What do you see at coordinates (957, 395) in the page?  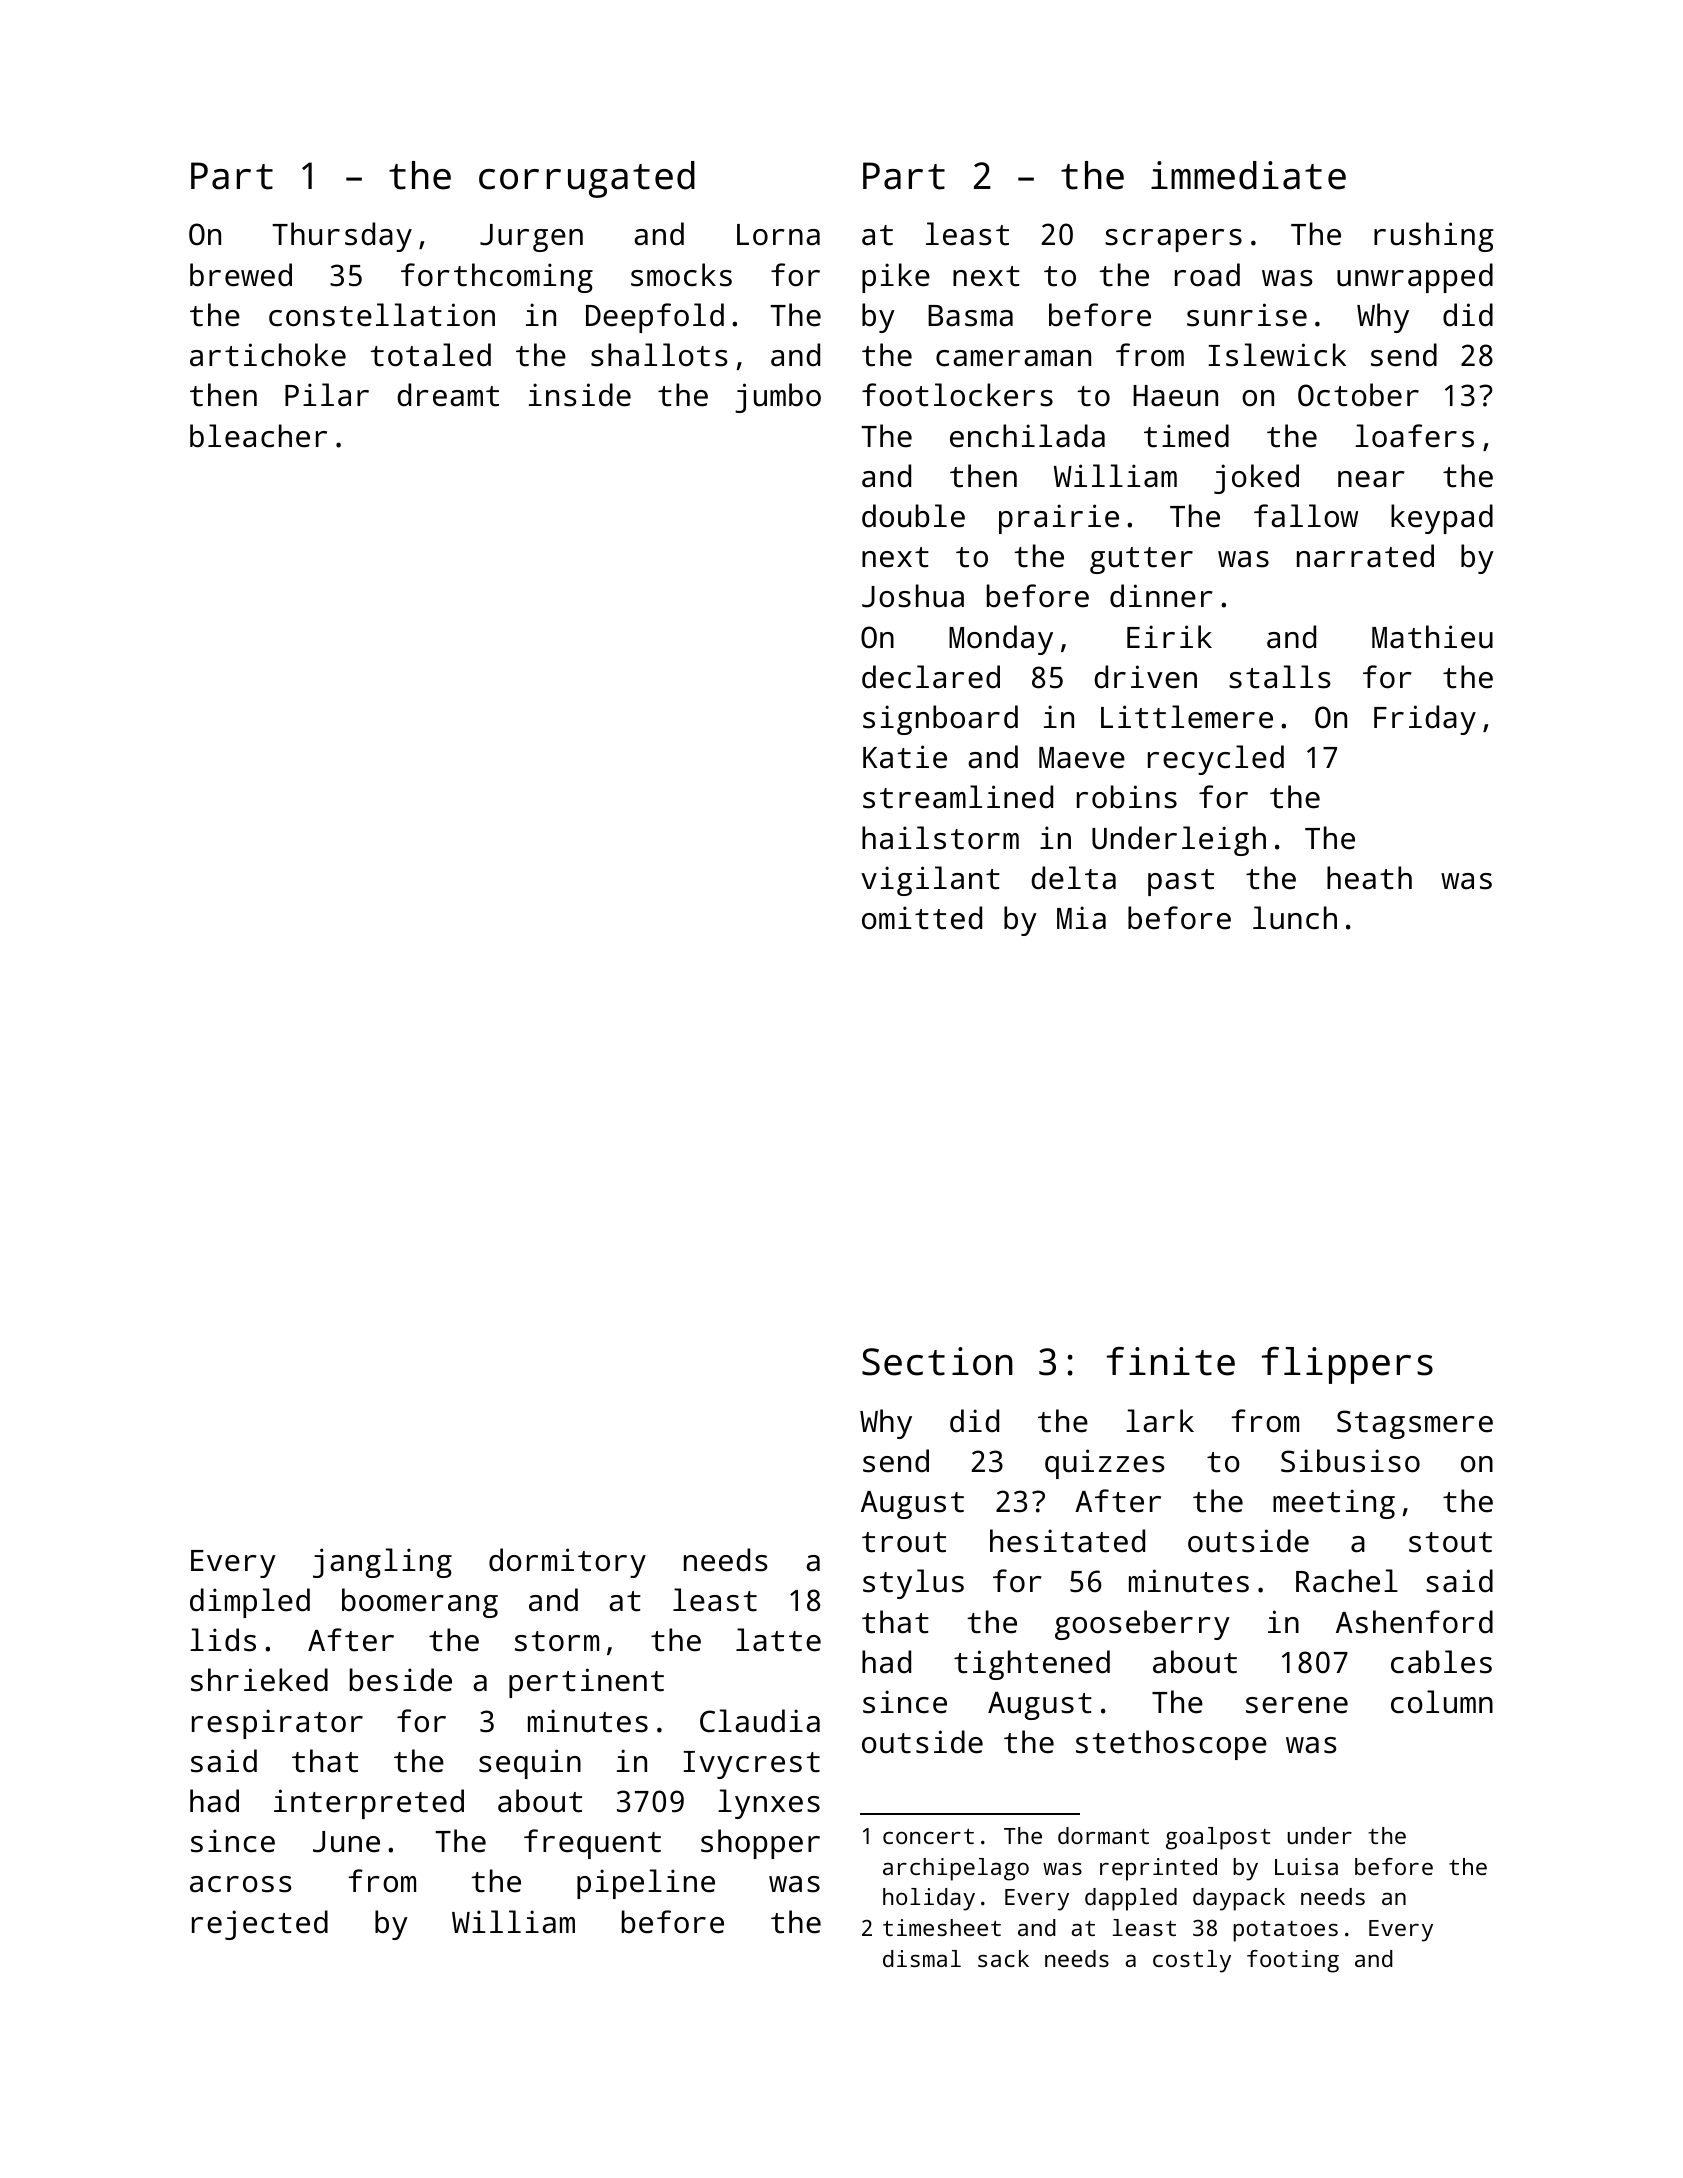 I see `footlockers` at bounding box center [957, 395].
